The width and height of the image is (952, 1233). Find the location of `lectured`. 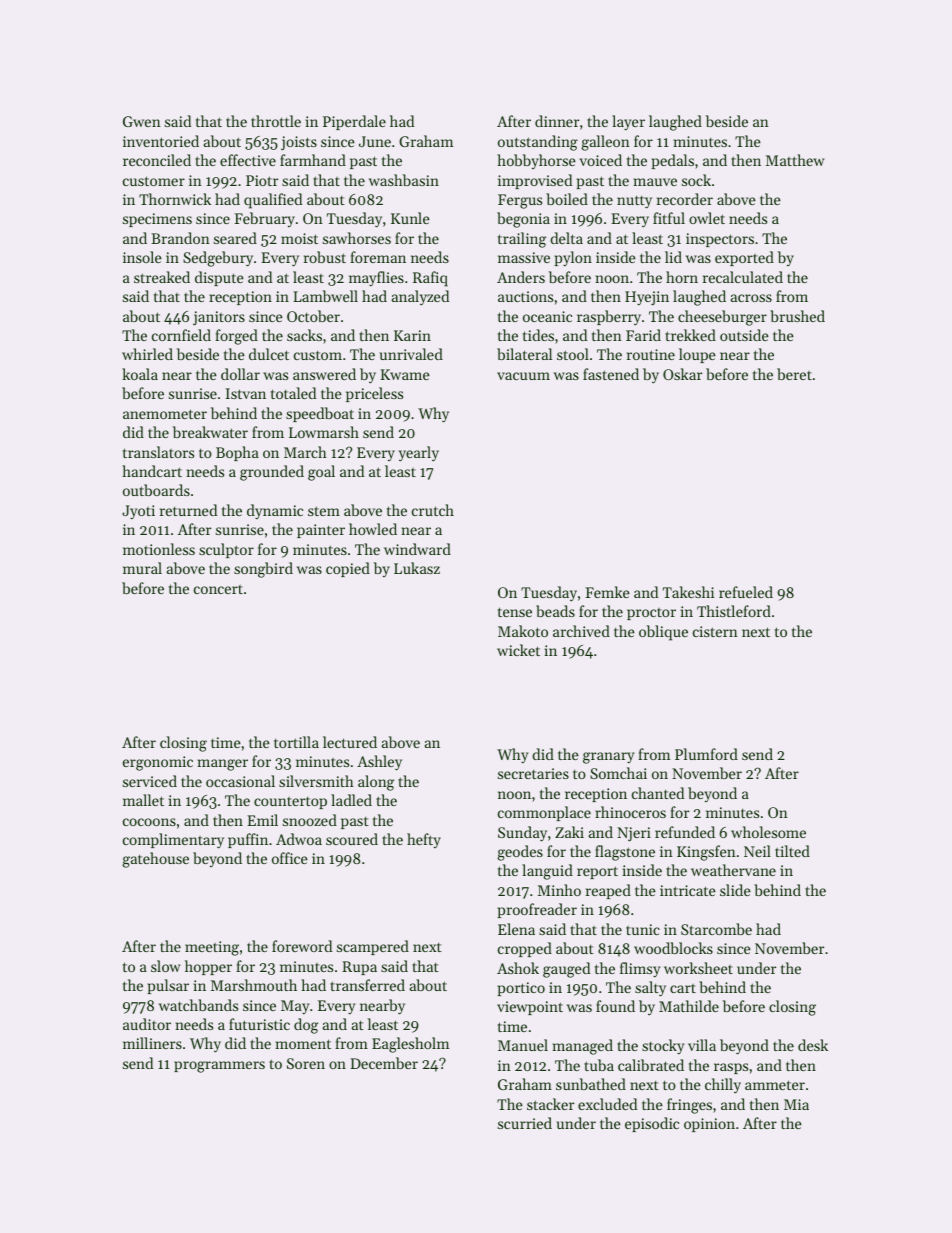

lectured is located at coordinates (350, 742).
